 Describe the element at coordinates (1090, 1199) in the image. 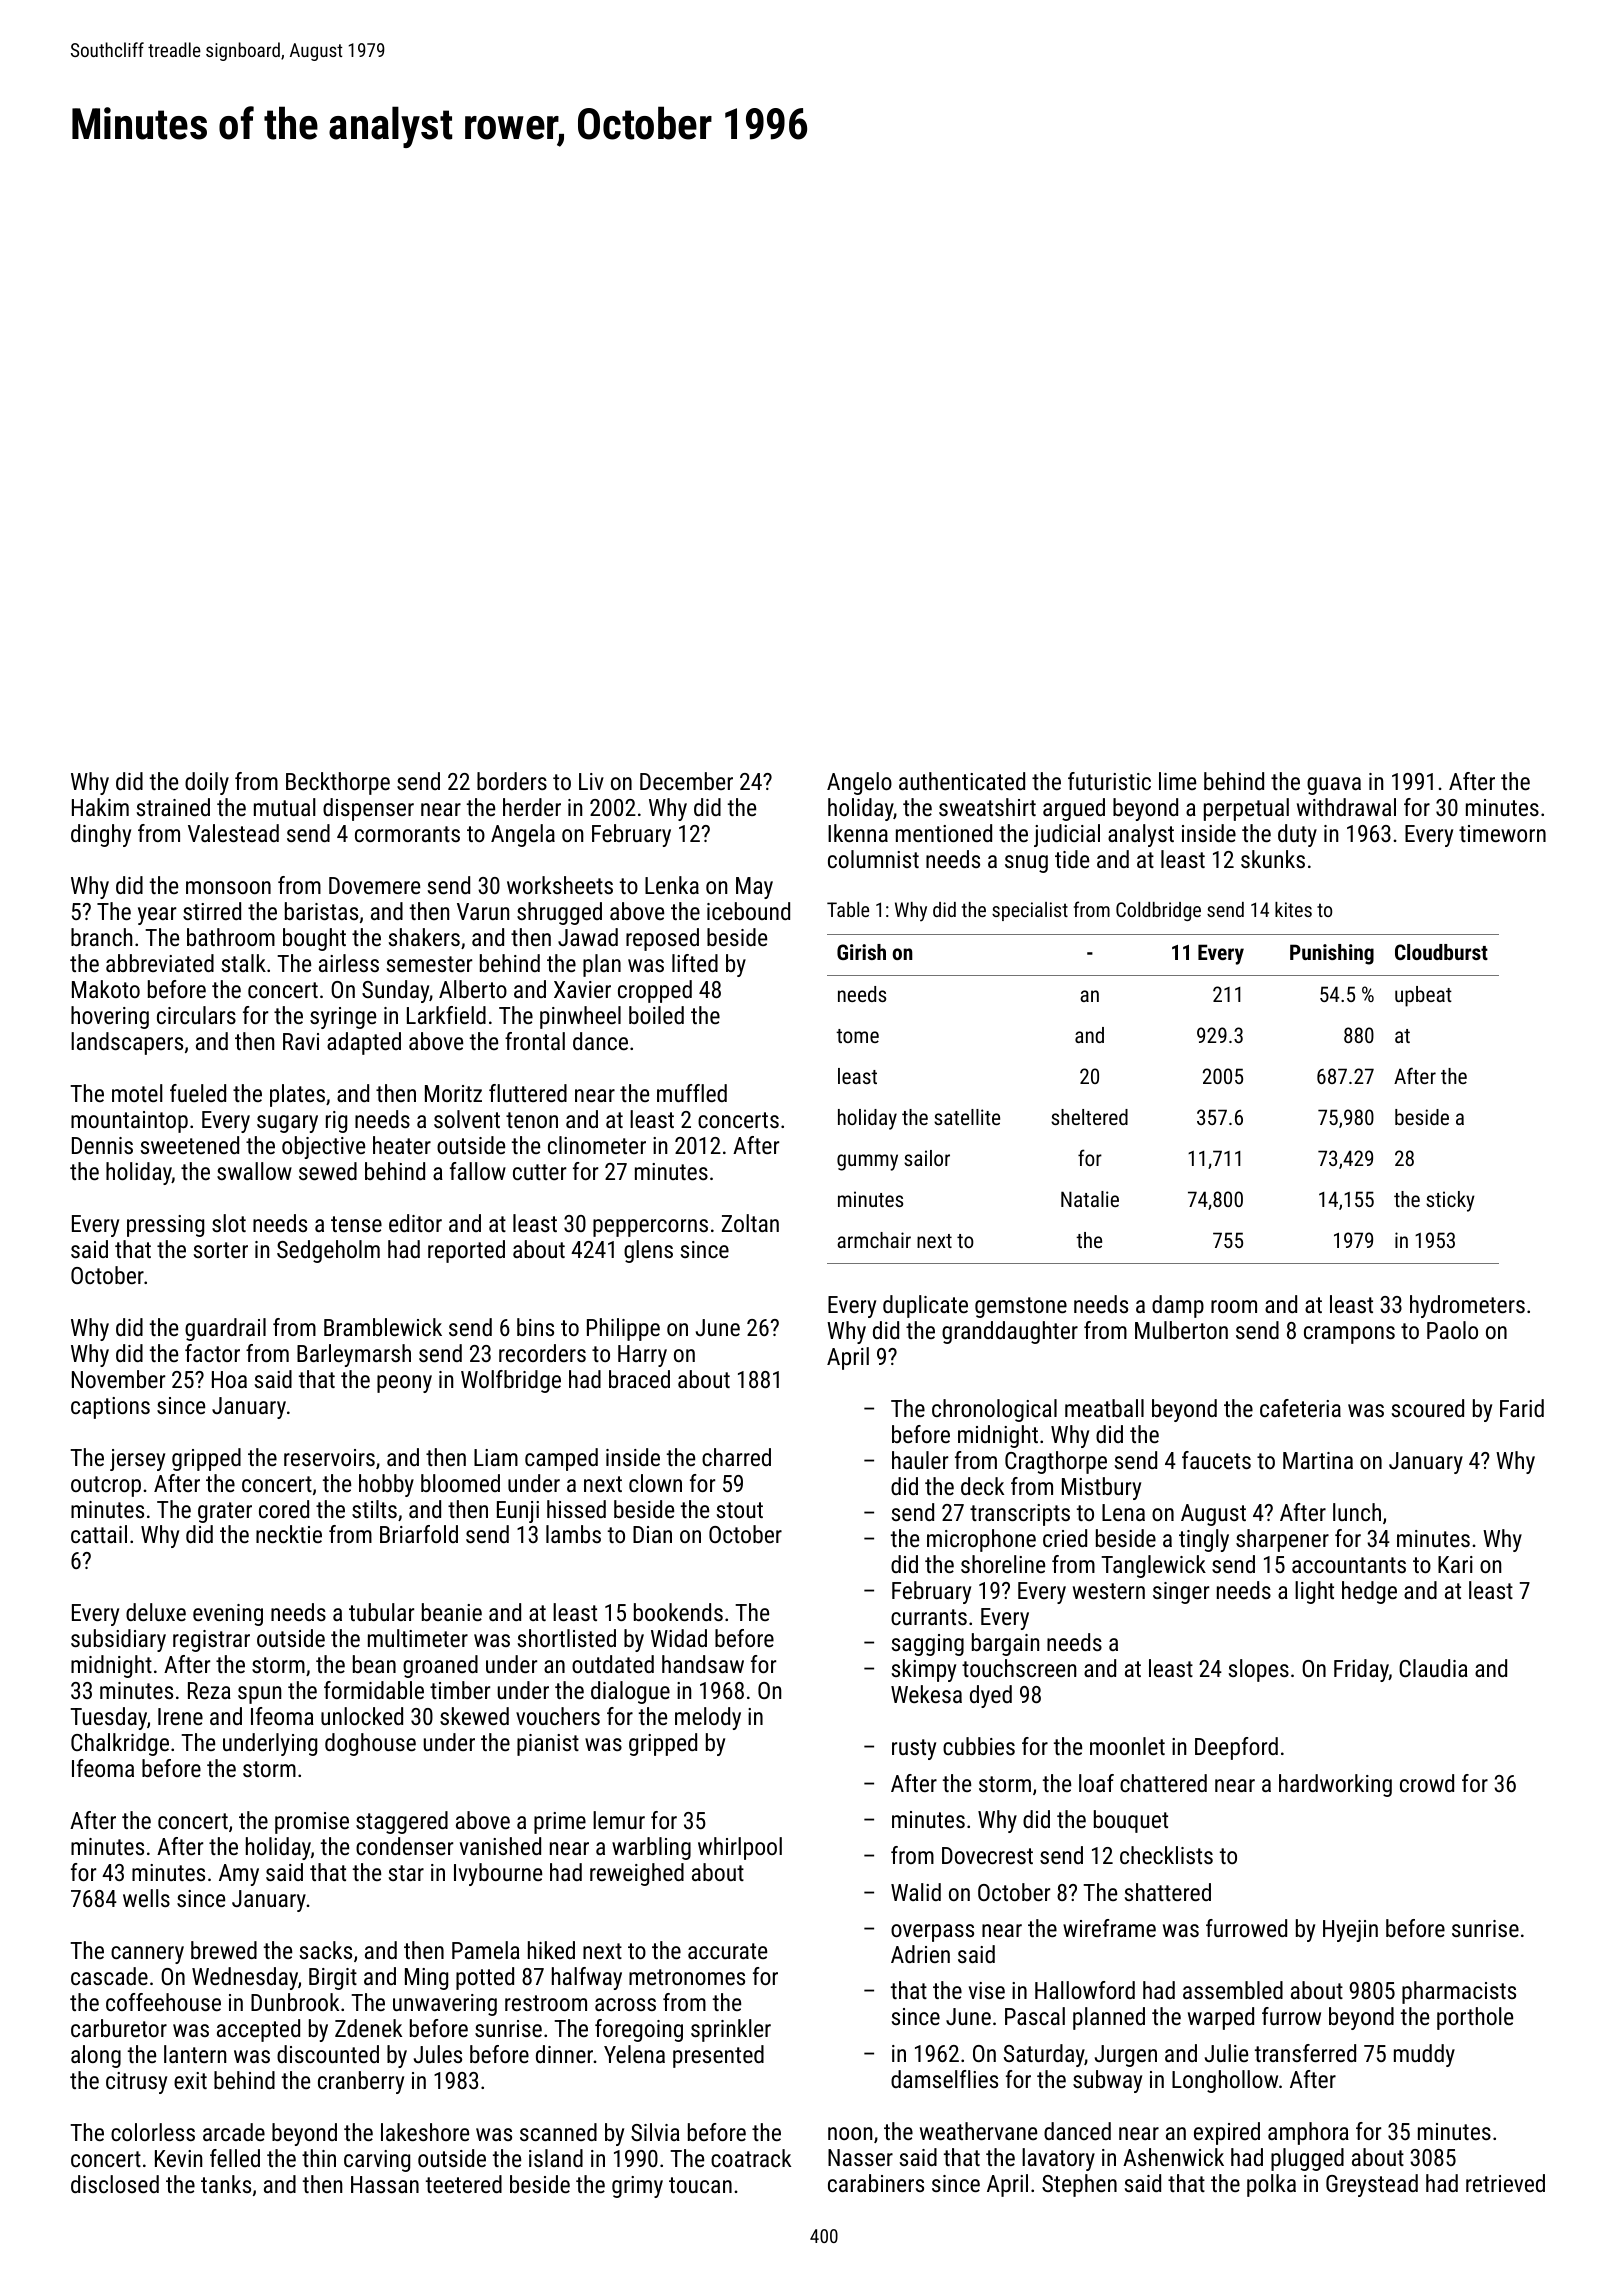

I see `Natalie` at that location.
